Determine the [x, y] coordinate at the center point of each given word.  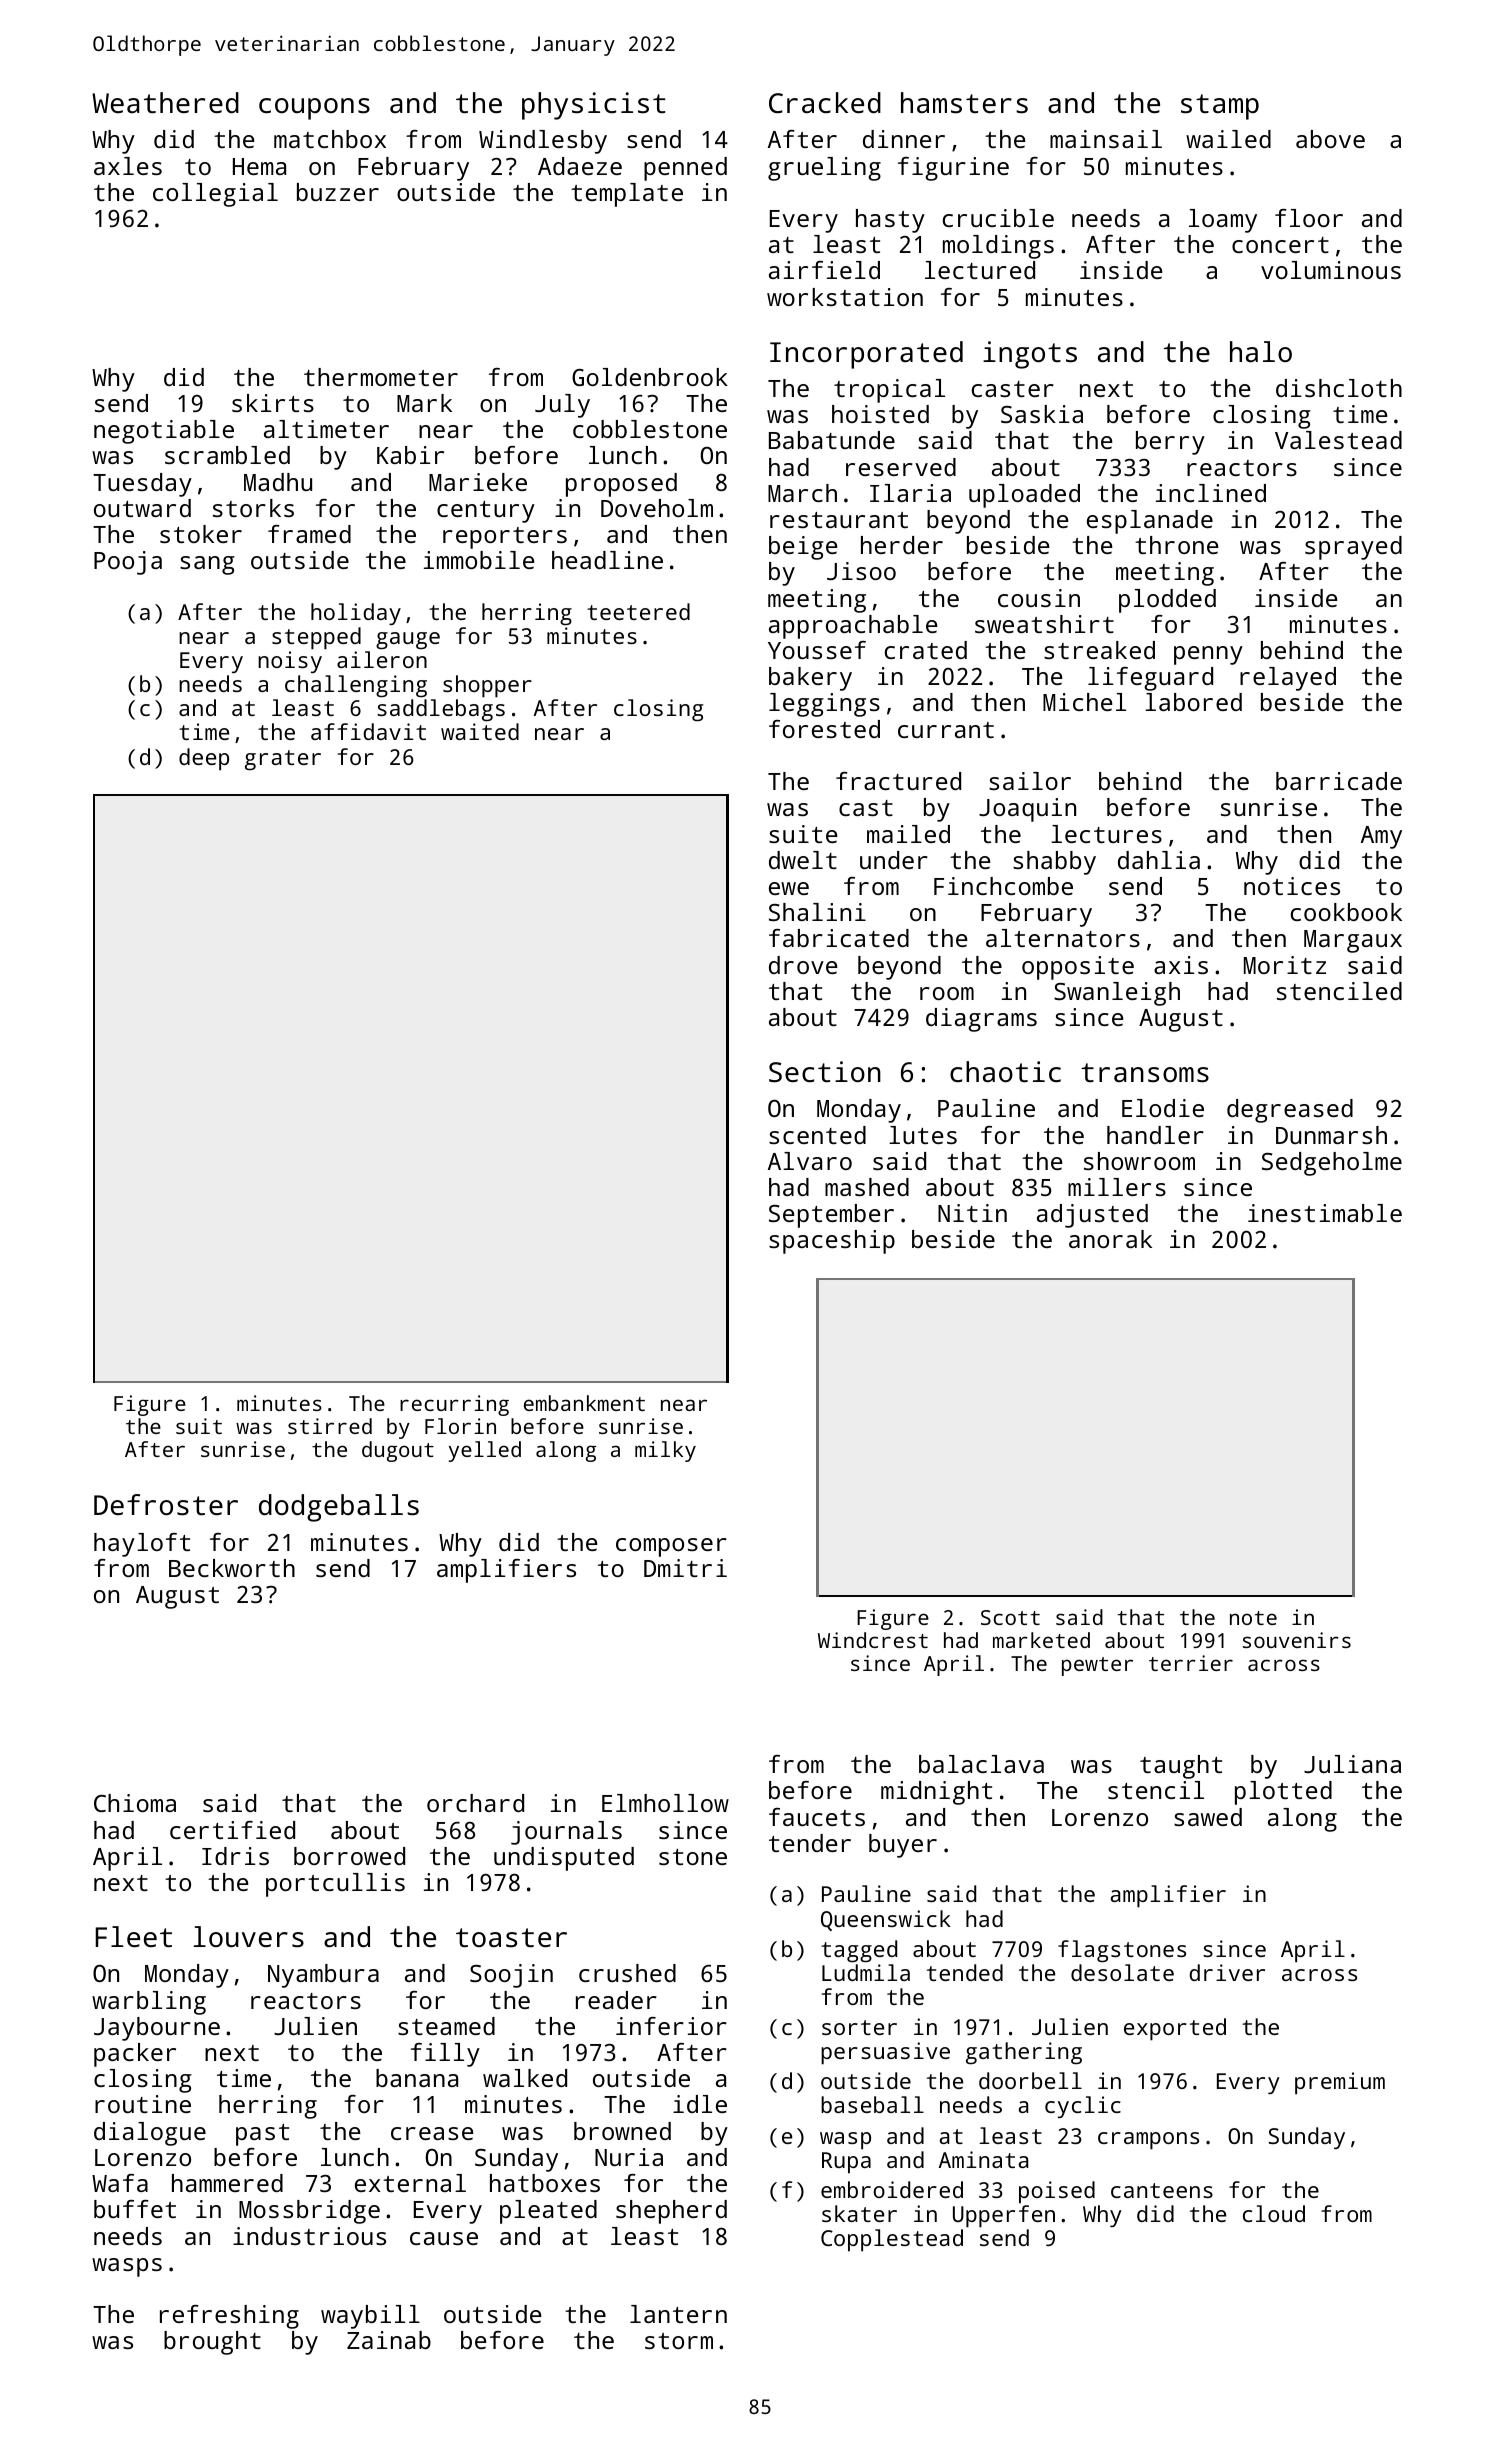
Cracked [825, 102]
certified [232, 1830]
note [1253, 1618]
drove [803, 965]
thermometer [381, 377]
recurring [454, 1405]
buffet [135, 2209]
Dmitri [685, 1568]
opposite [1078, 968]
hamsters [964, 103]
